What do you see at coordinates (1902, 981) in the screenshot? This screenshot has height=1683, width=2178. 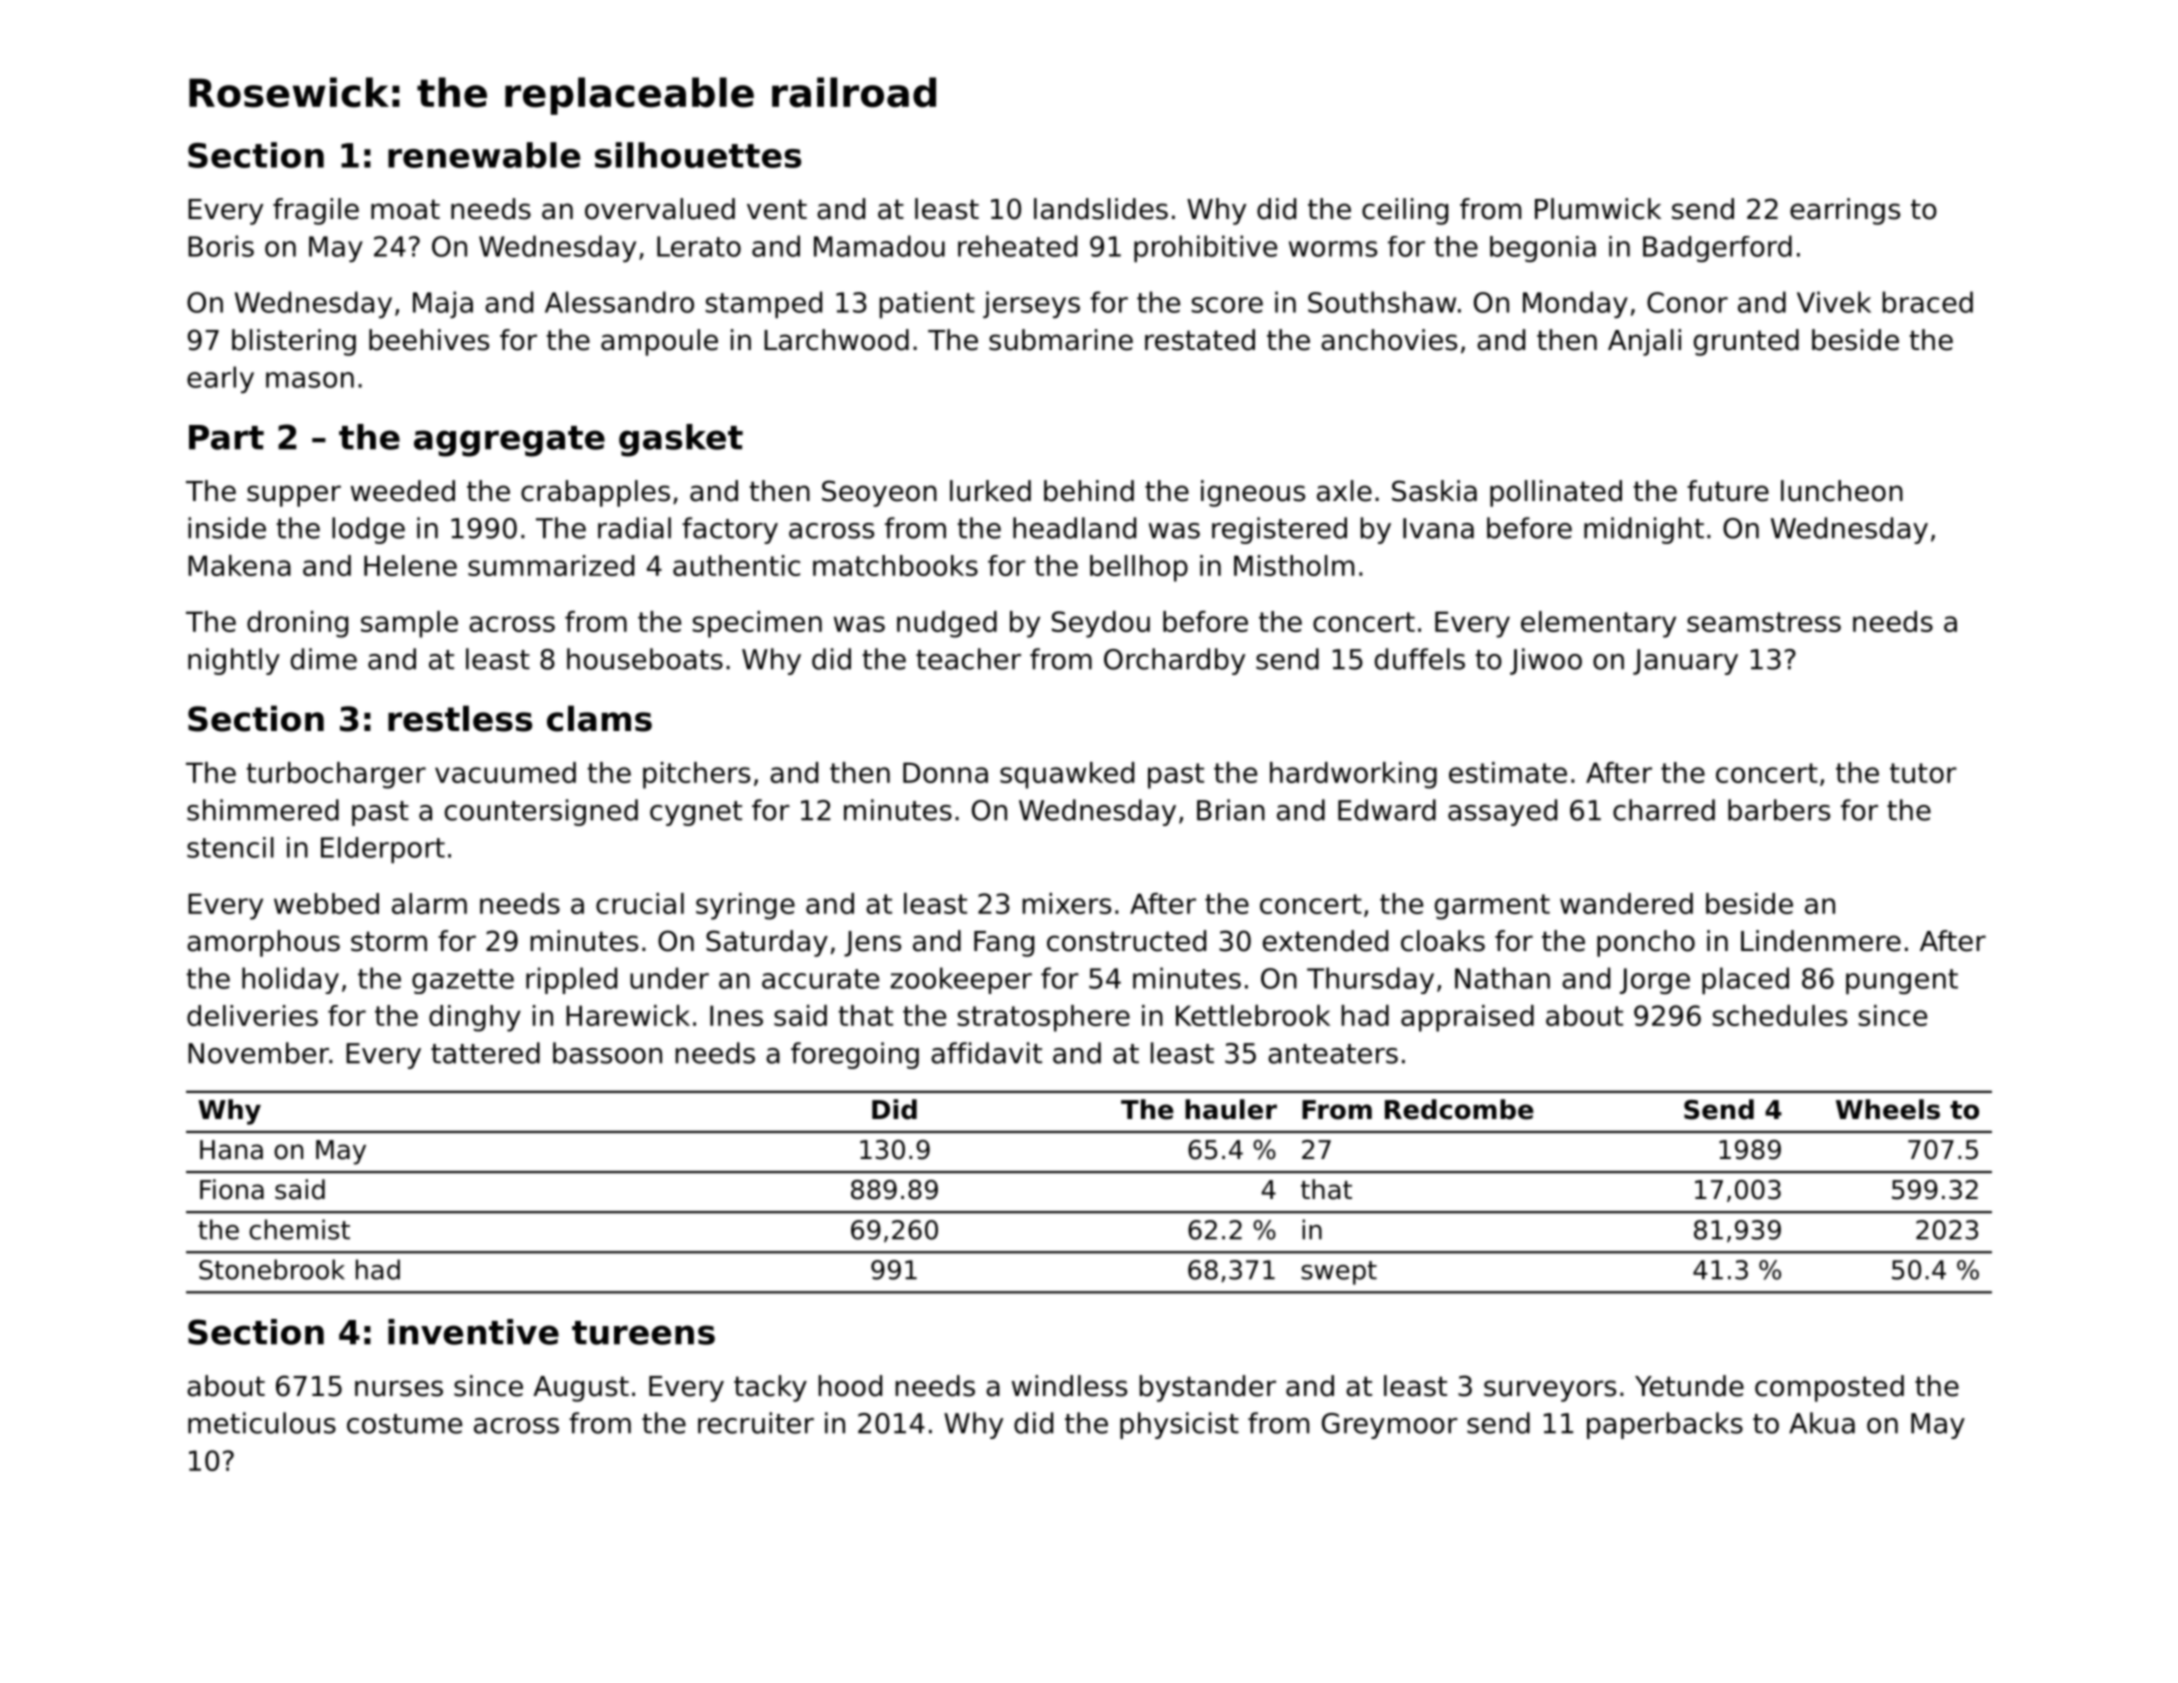 I see `pungent` at bounding box center [1902, 981].
